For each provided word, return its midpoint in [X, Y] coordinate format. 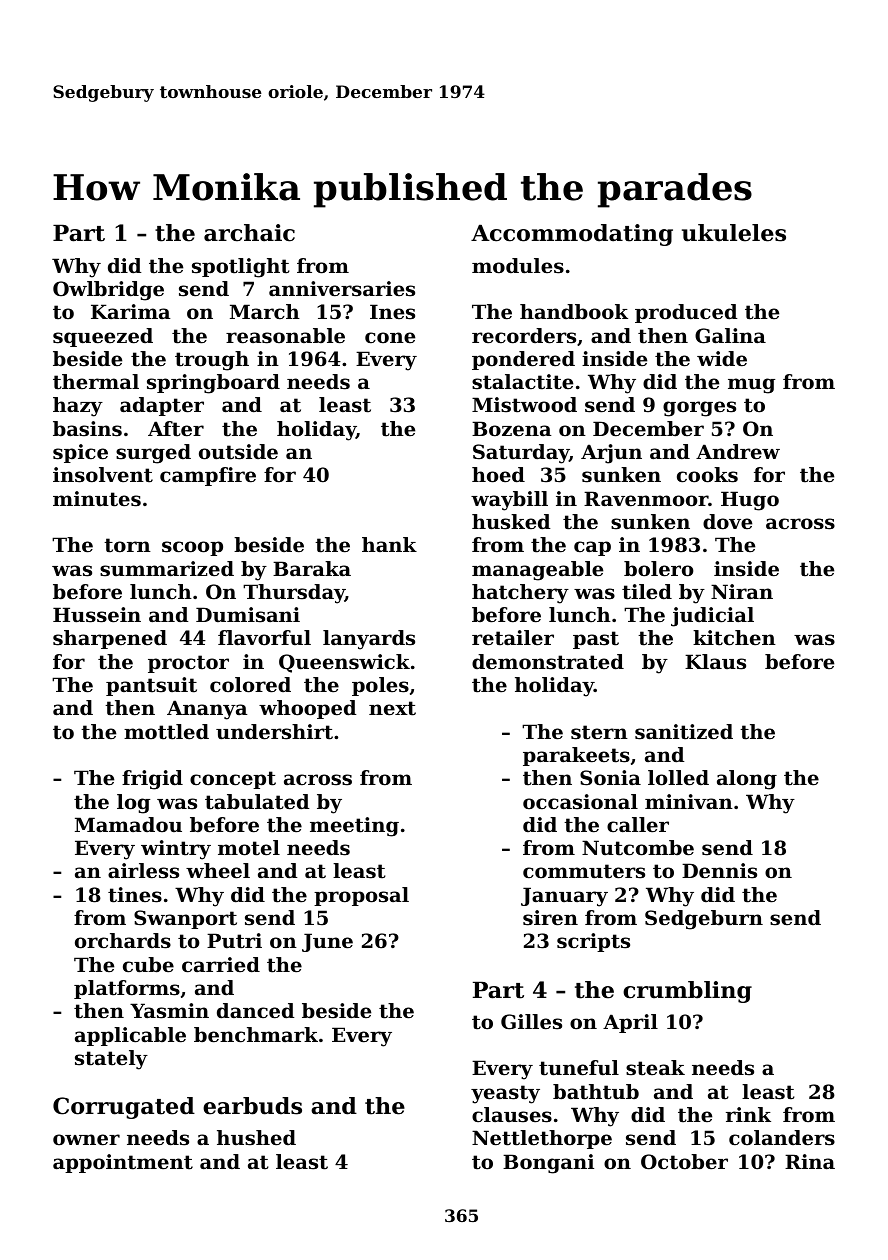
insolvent [103, 475]
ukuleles [734, 233]
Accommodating [572, 235]
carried [221, 965]
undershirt [274, 732]
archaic [249, 233]
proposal [361, 896]
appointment [123, 1163]
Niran [742, 592]
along [747, 780]
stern [599, 732]
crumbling [687, 992]
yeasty [505, 1094]
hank [389, 544]
